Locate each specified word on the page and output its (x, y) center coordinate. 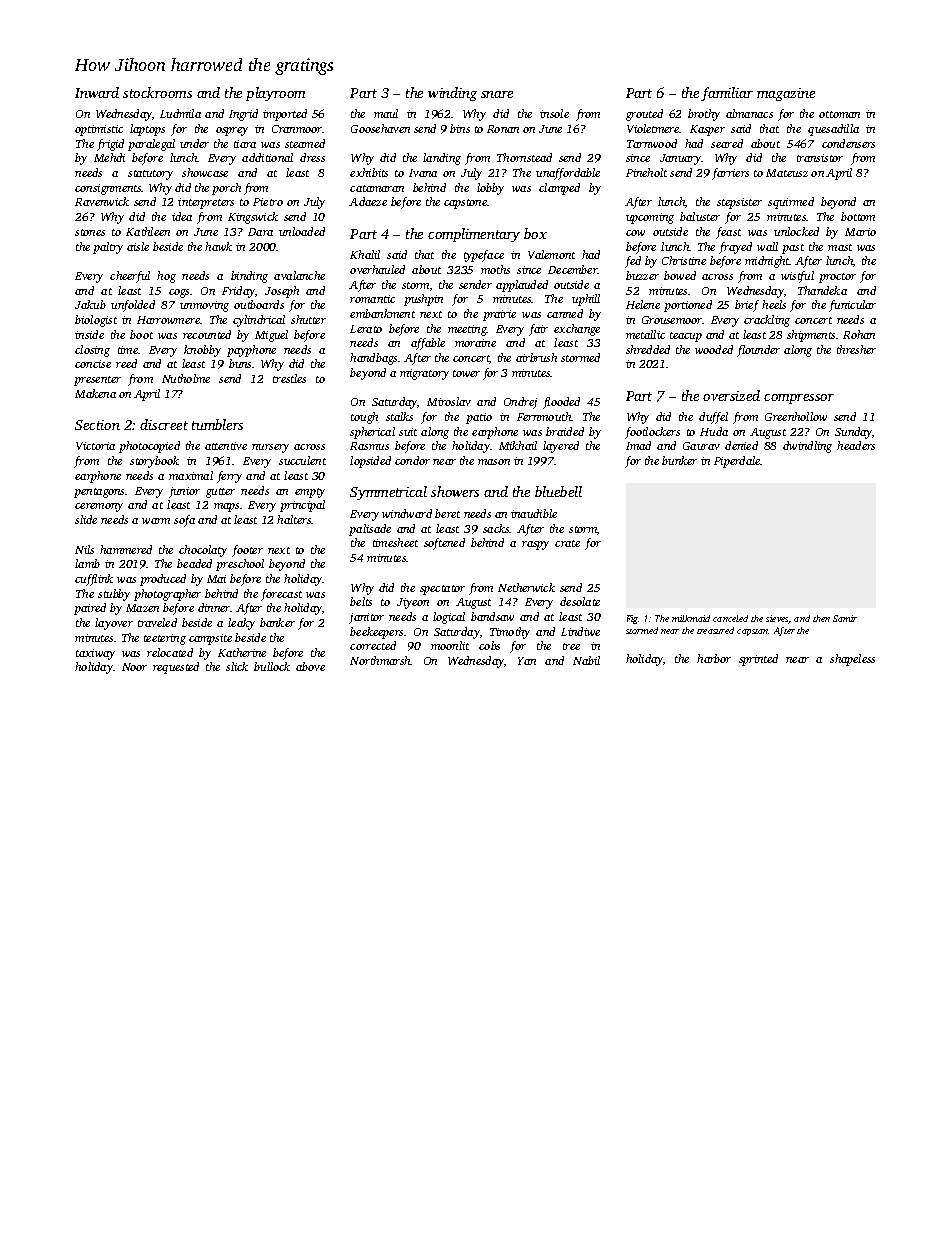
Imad (638, 445)
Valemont (551, 254)
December (573, 269)
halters (294, 519)
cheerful (130, 277)
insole (554, 113)
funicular (852, 306)
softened (444, 544)
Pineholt (646, 172)
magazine (786, 94)
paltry (108, 248)
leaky (241, 624)
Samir (845, 618)
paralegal (151, 145)
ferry (229, 477)
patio (479, 418)
